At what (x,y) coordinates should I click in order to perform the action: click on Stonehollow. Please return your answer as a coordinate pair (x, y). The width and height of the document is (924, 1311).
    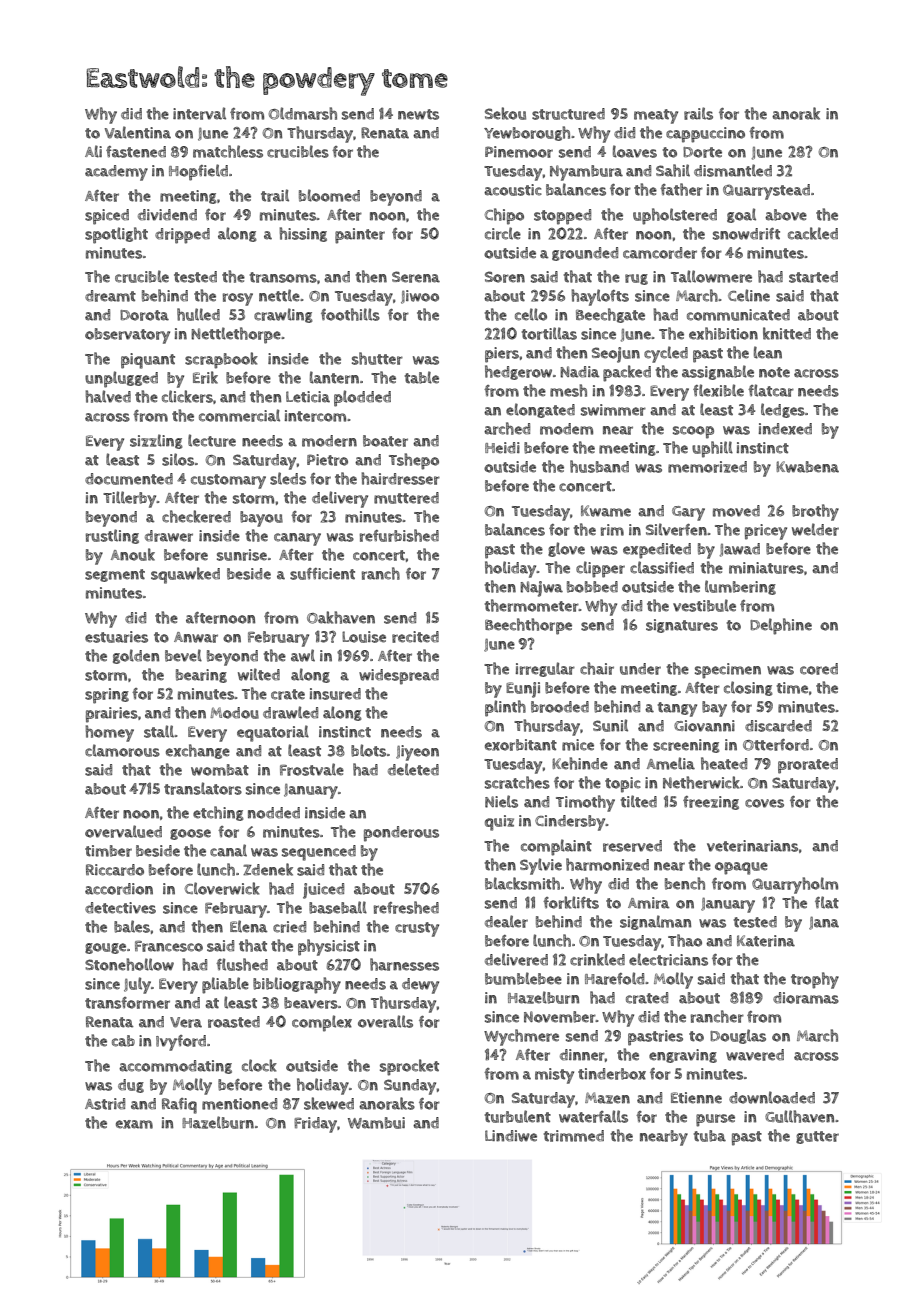
    Looking at the image, I should click on (129, 964).
